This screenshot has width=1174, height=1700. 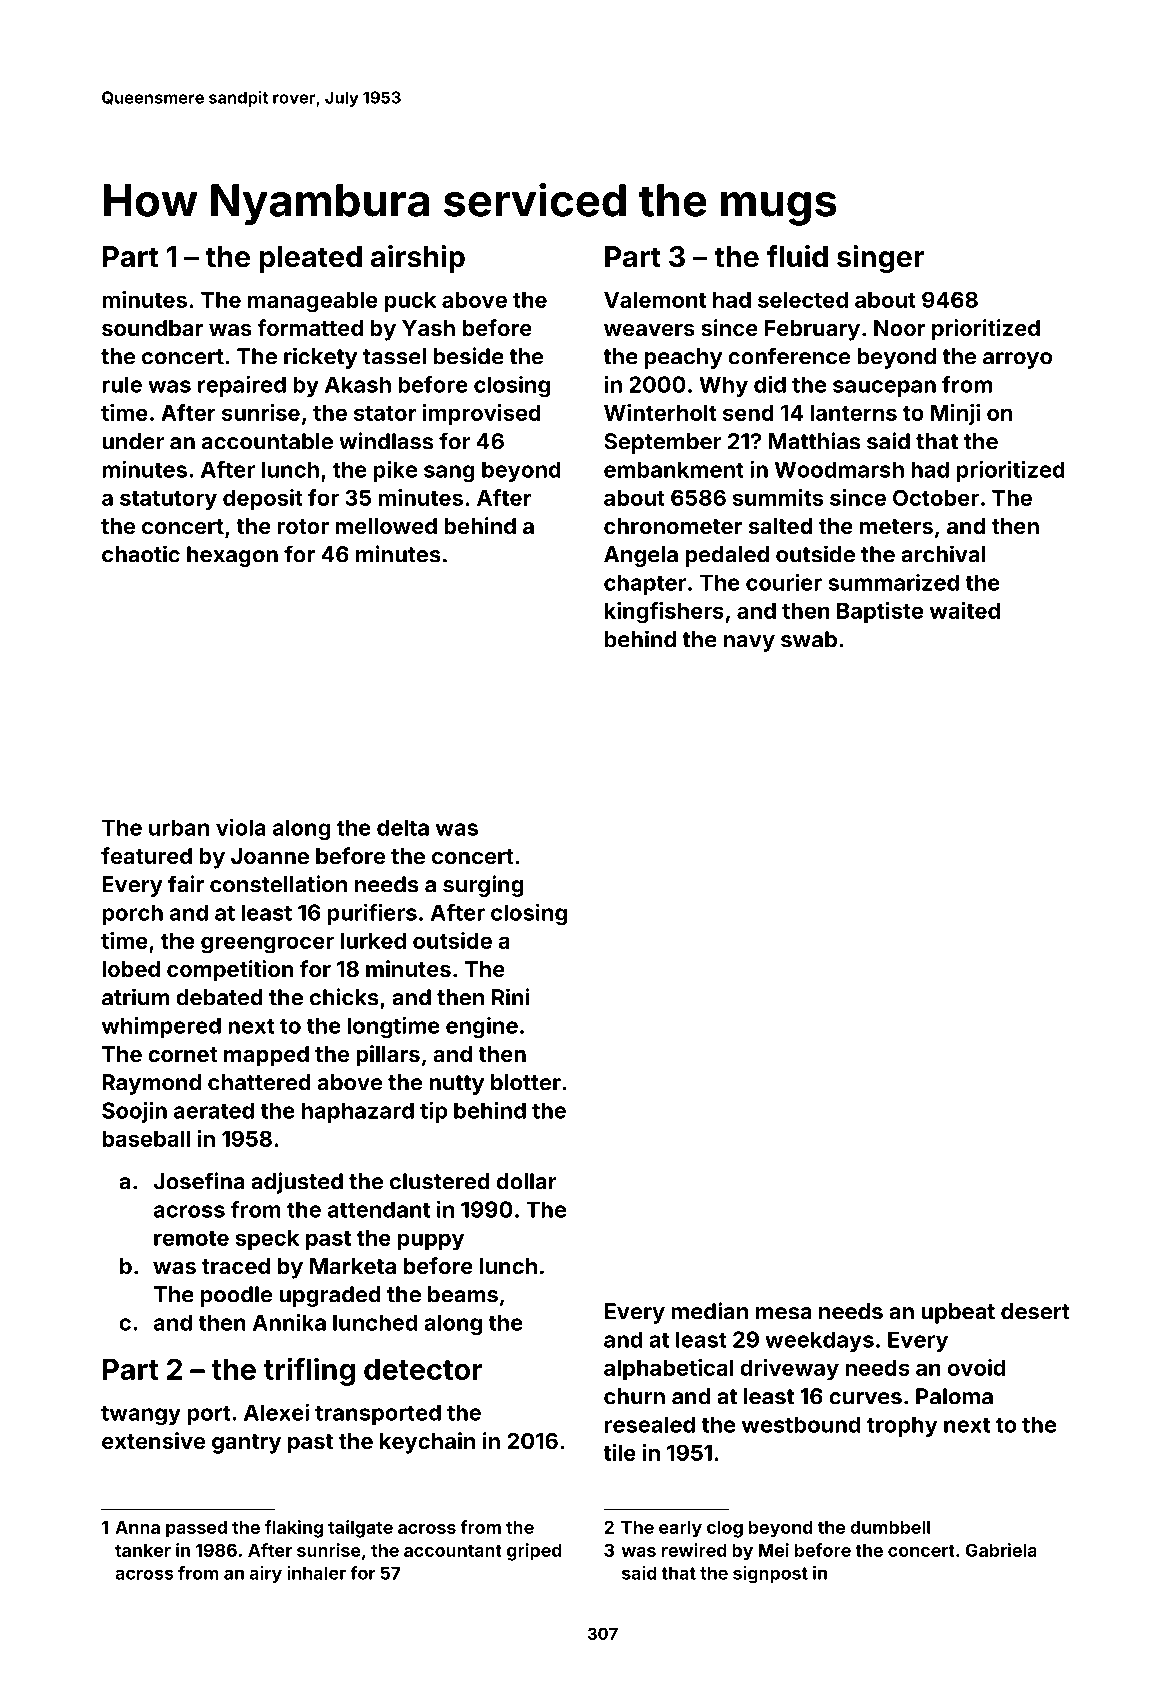 What do you see at coordinates (1017, 360) in the screenshot?
I see `arroyo` at bounding box center [1017, 360].
